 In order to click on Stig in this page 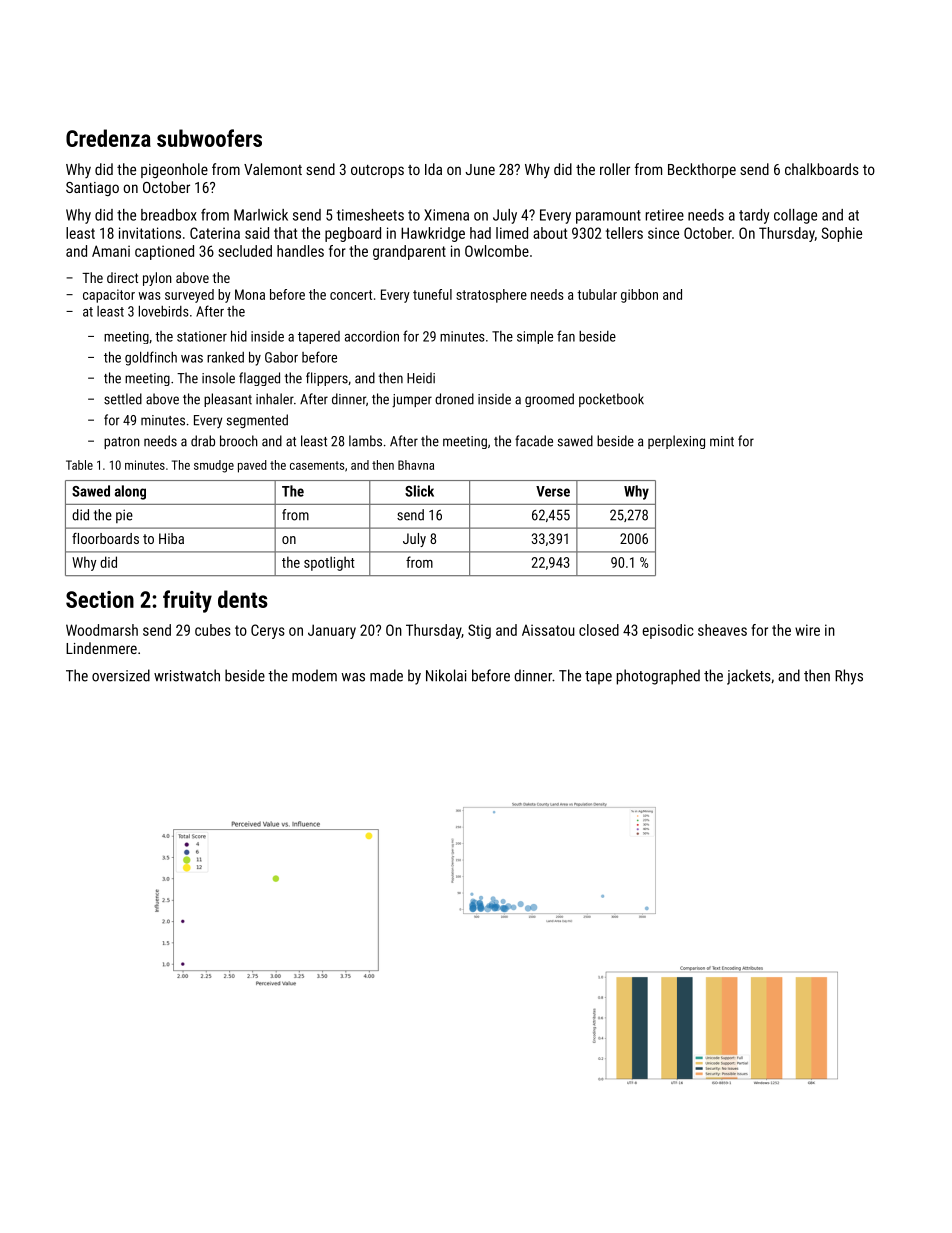, I will do `click(479, 631)`.
